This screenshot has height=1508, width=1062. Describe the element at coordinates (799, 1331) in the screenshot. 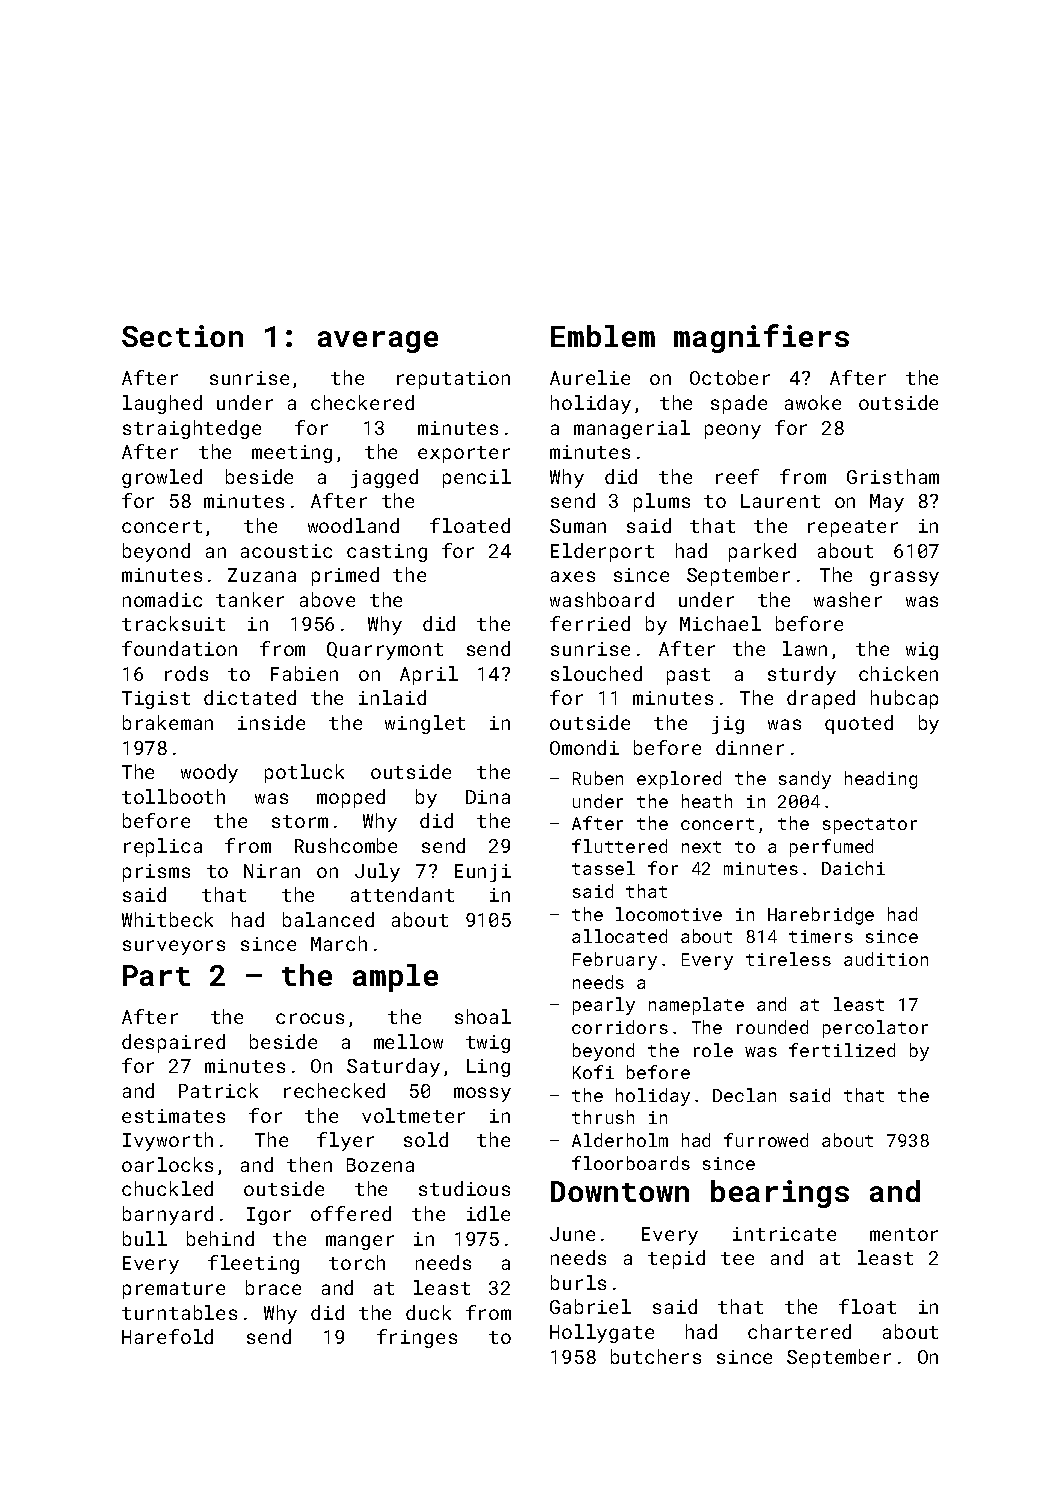

I see `chartered` at that location.
